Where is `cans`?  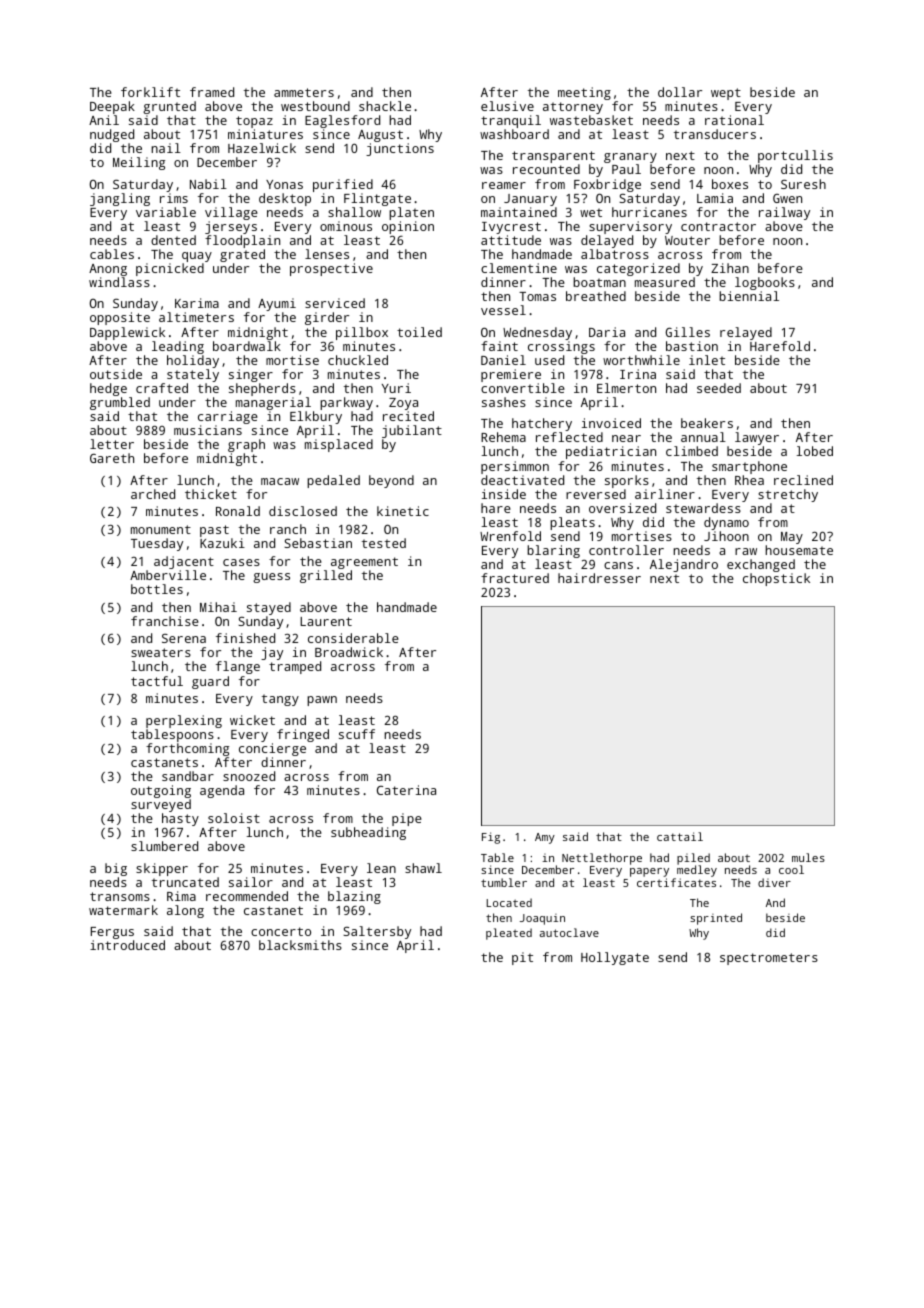
cans is located at coordinates (618, 565).
